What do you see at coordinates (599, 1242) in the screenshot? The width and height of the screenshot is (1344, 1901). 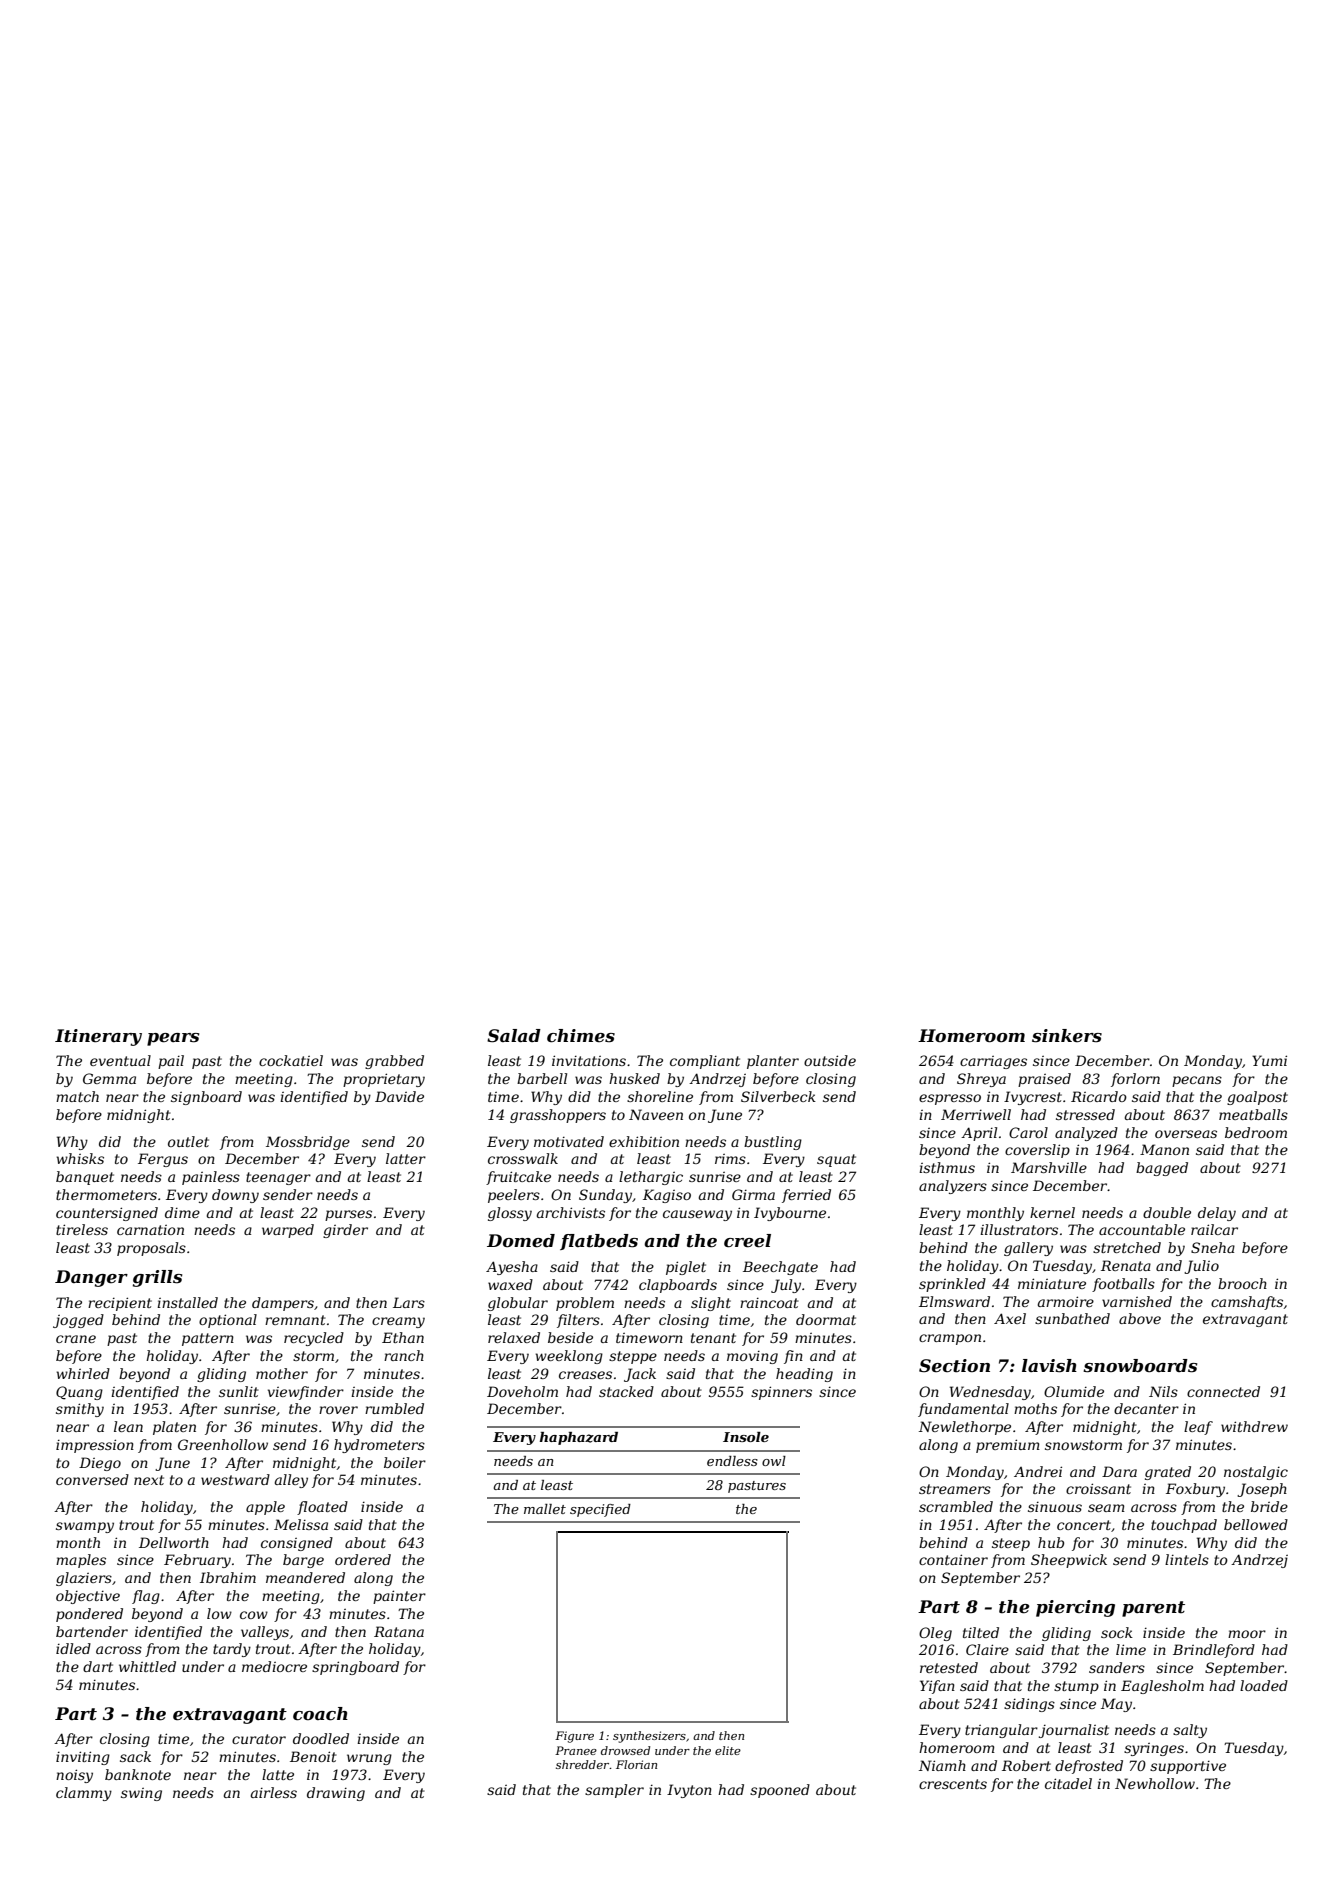 I see `flatbeds` at bounding box center [599, 1242].
